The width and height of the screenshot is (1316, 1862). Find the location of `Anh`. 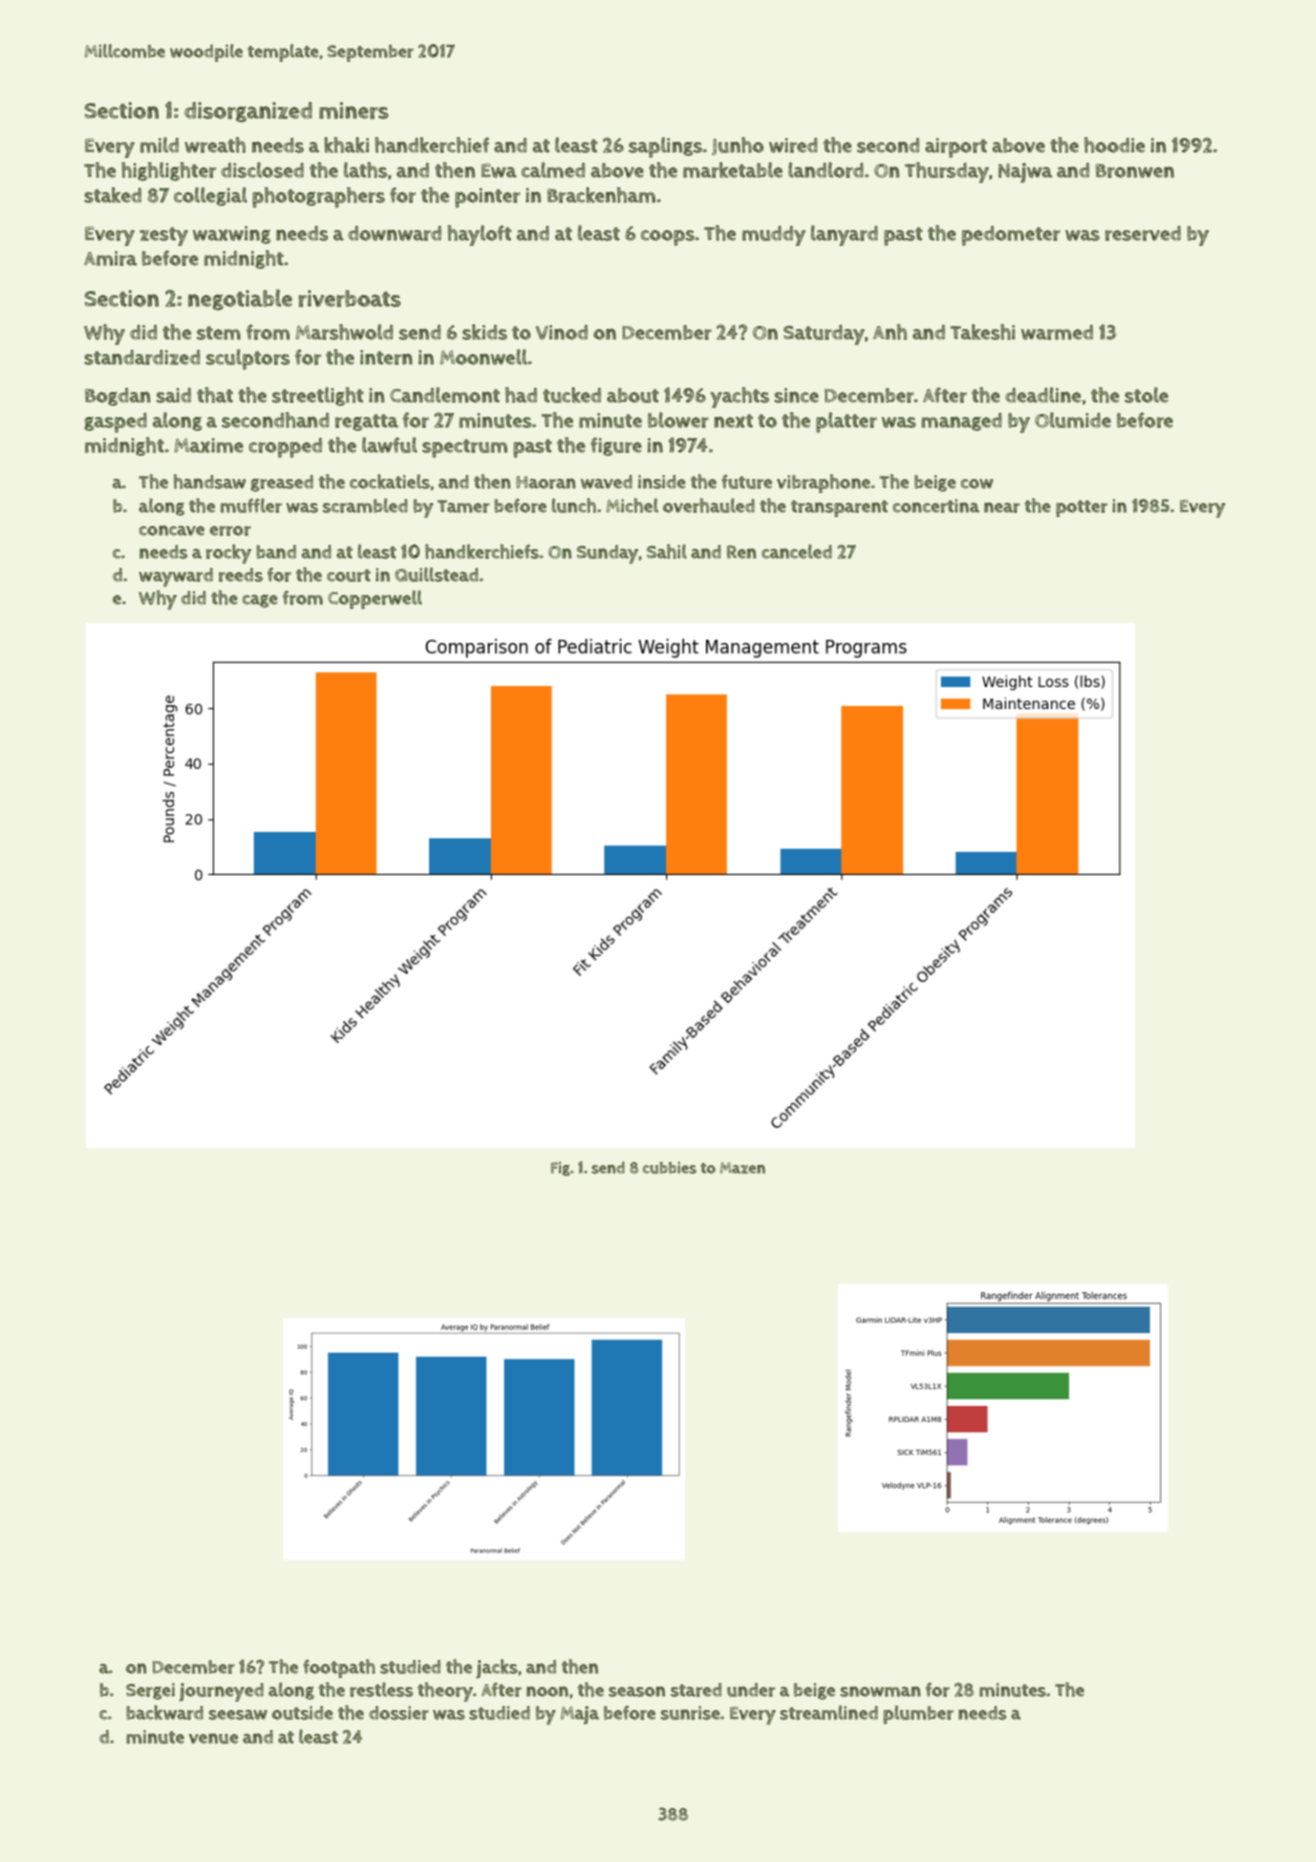

Anh is located at coordinates (890, 332).
